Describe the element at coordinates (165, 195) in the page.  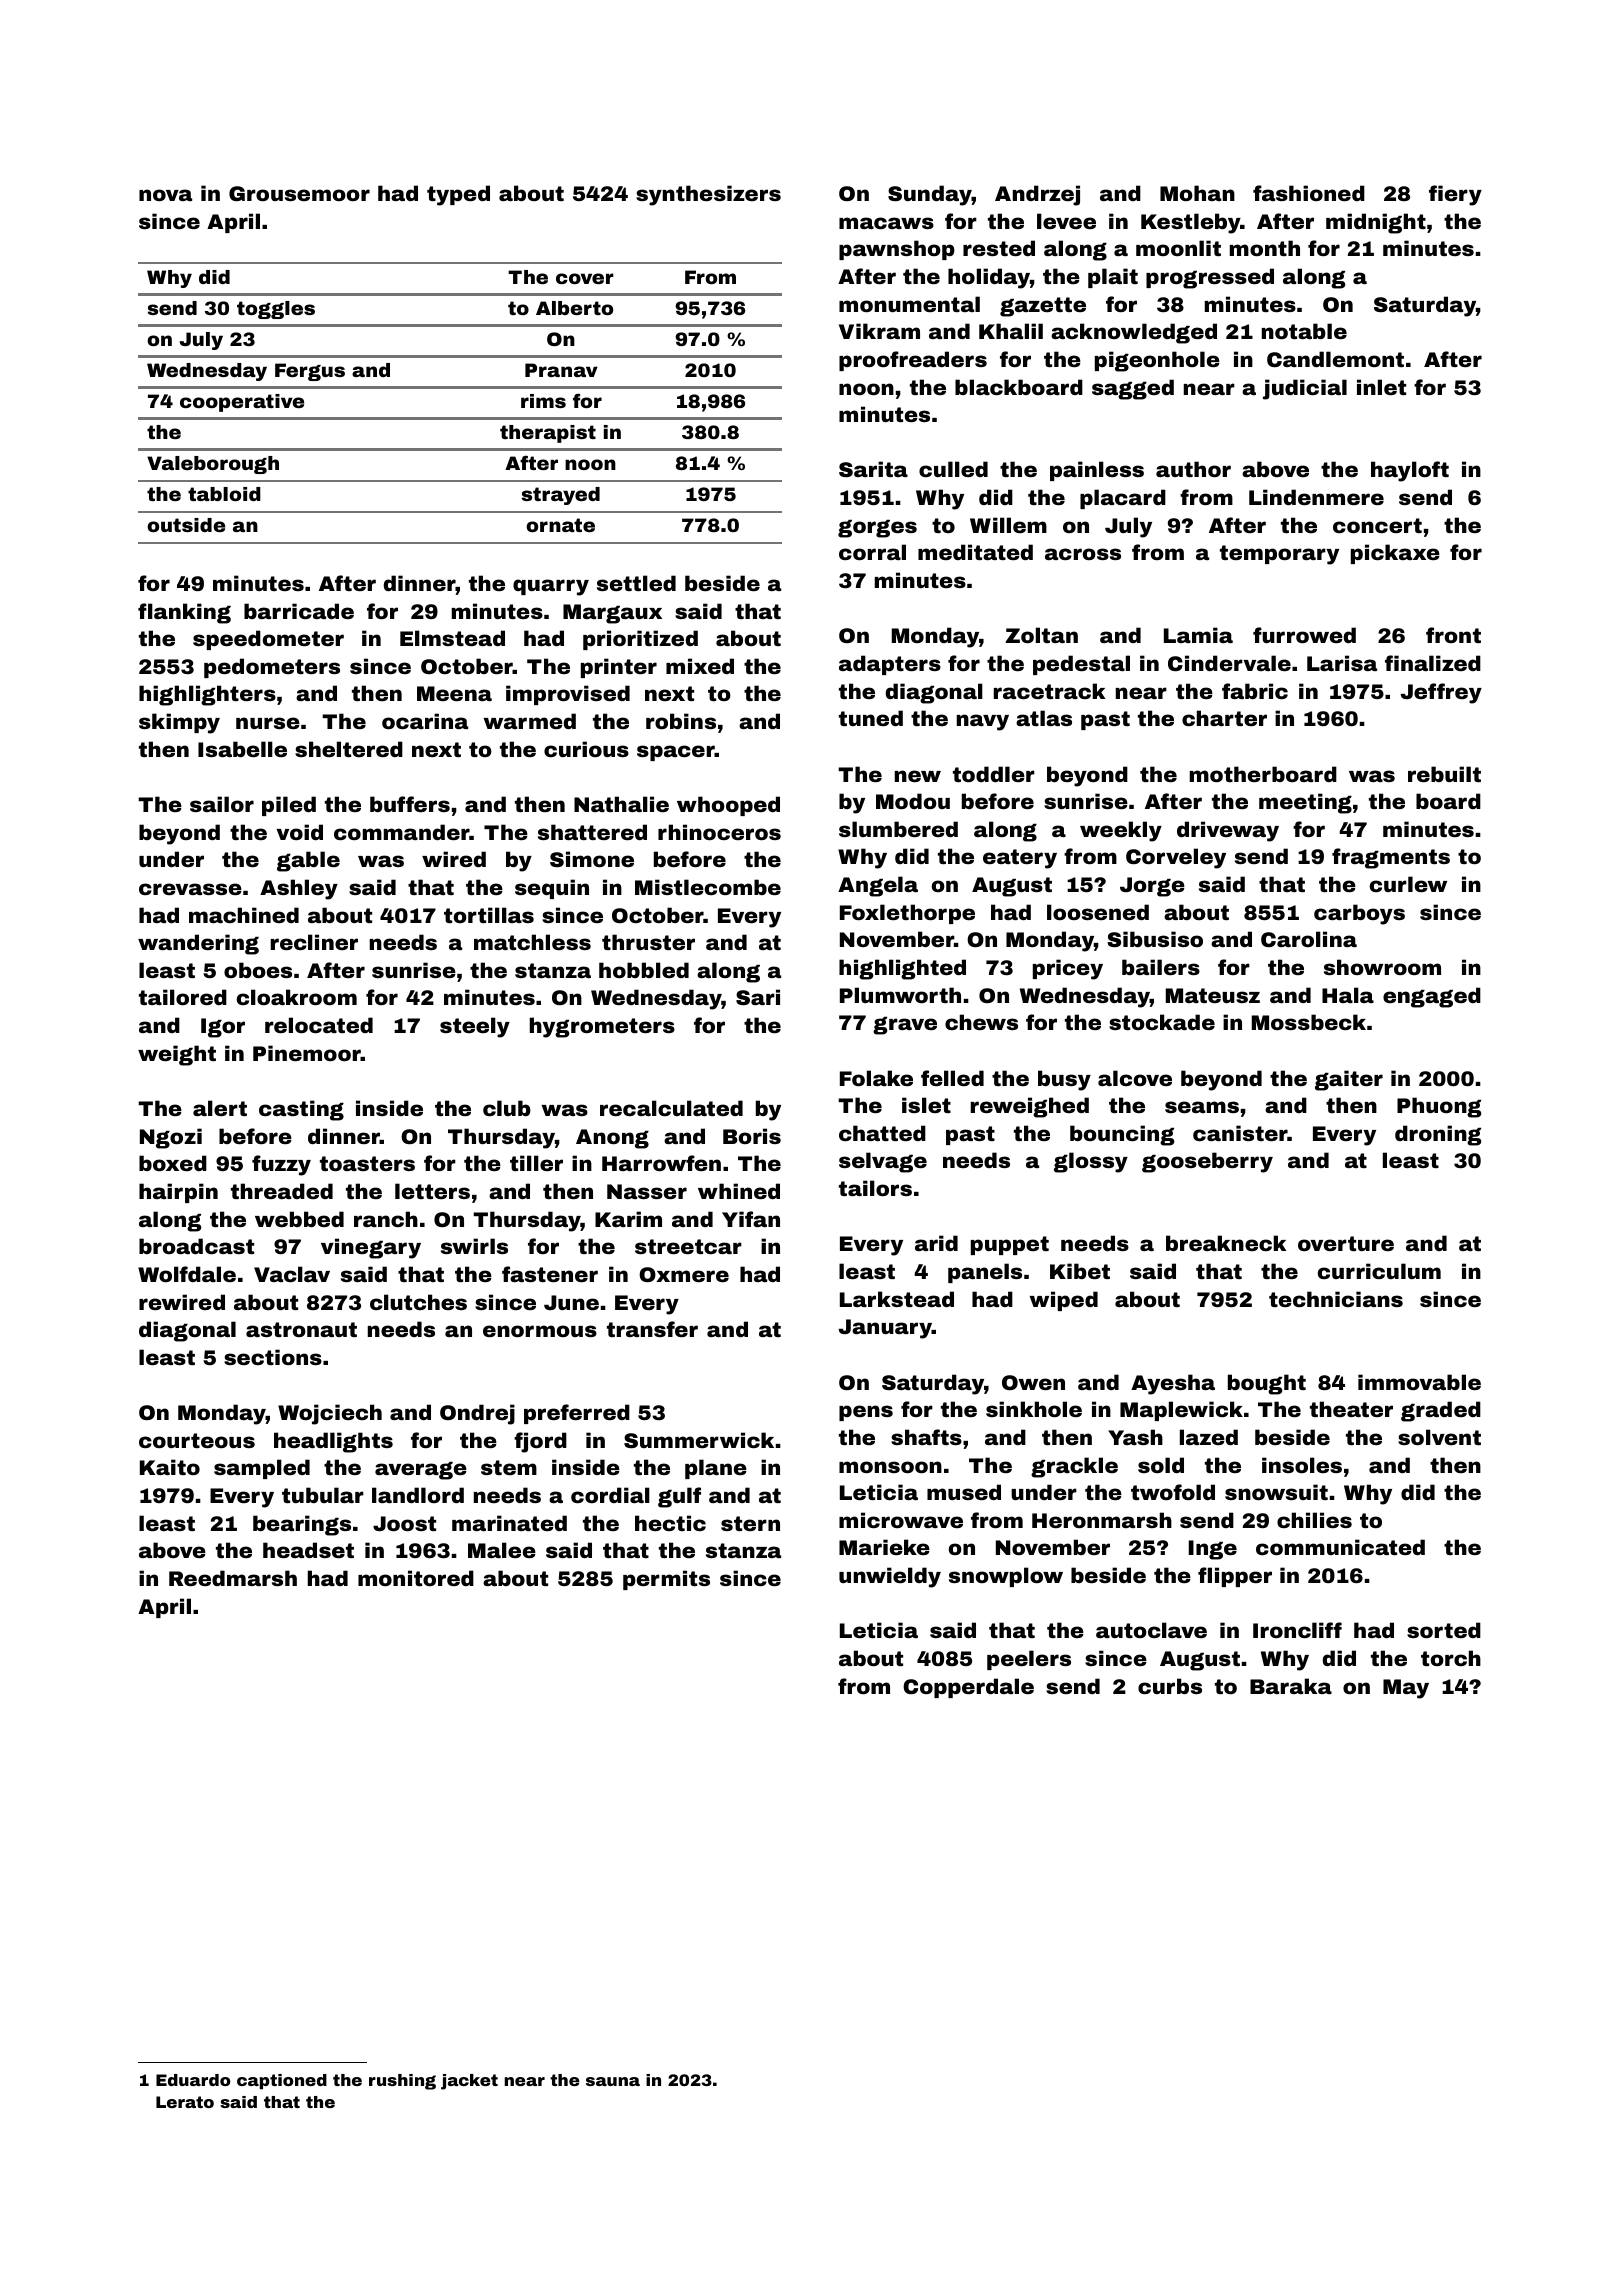
I see `nova` at that location.
